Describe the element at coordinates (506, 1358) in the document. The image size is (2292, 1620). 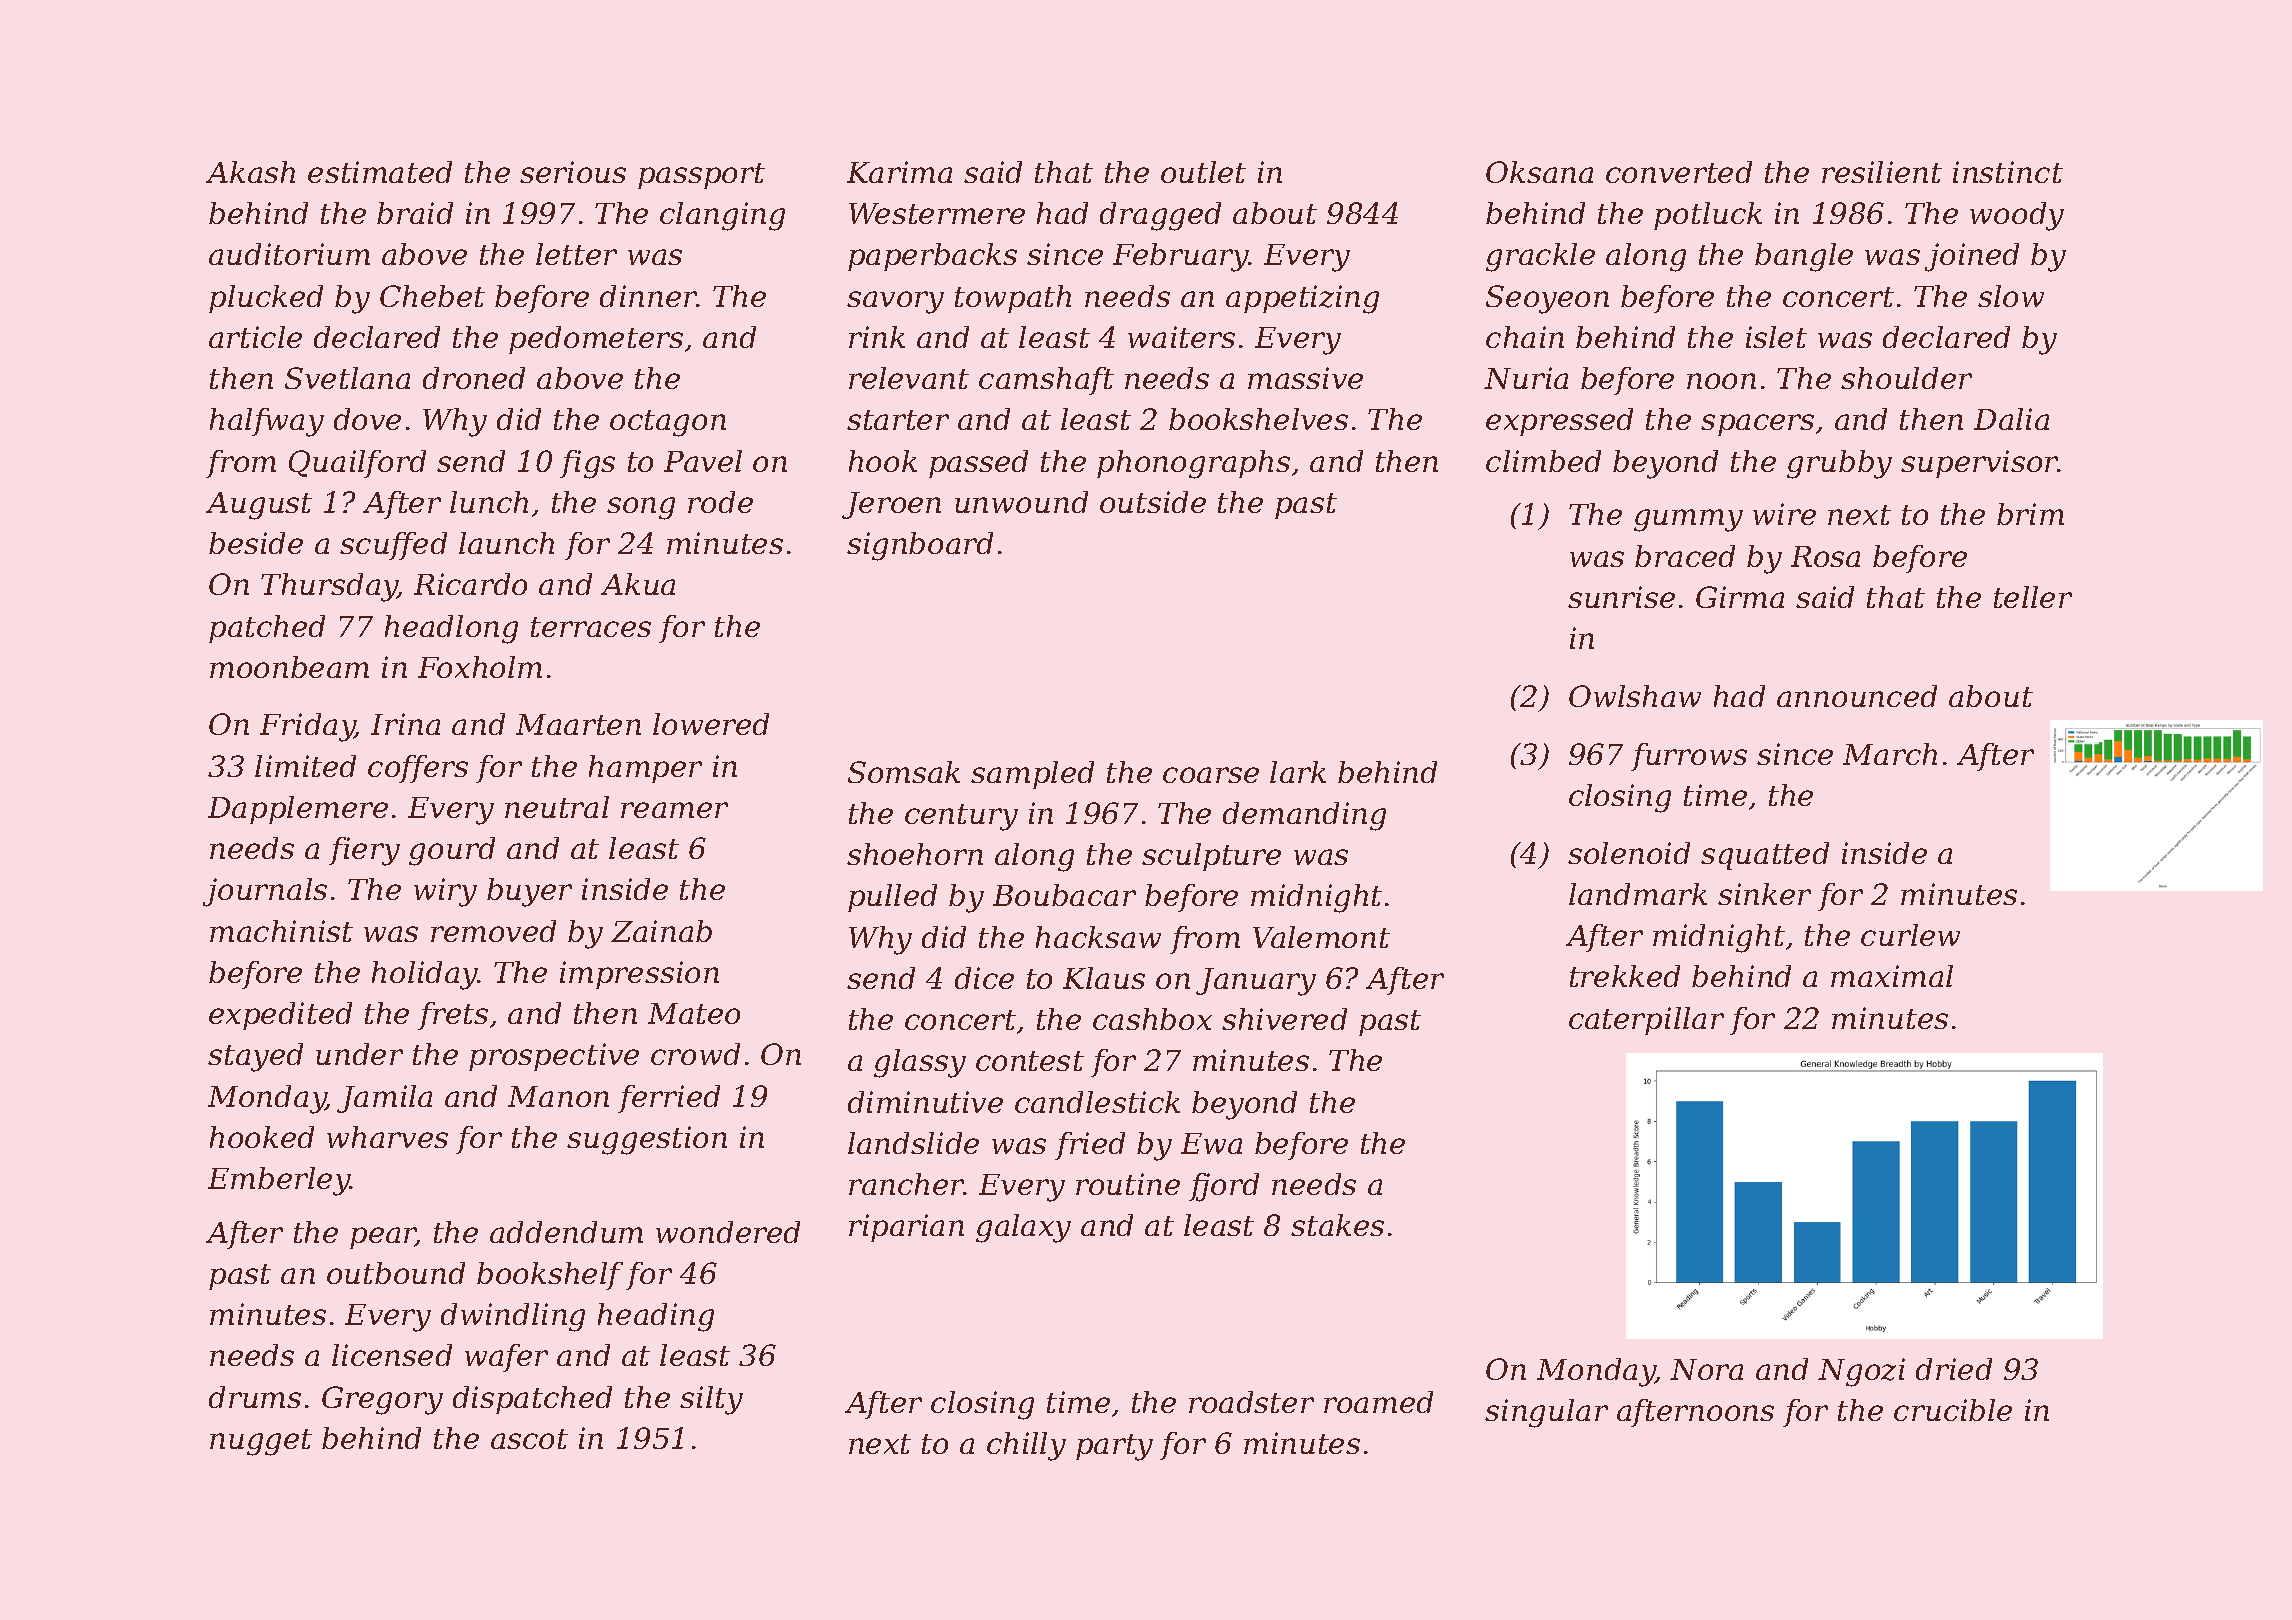
I see `wafer` at that location.
